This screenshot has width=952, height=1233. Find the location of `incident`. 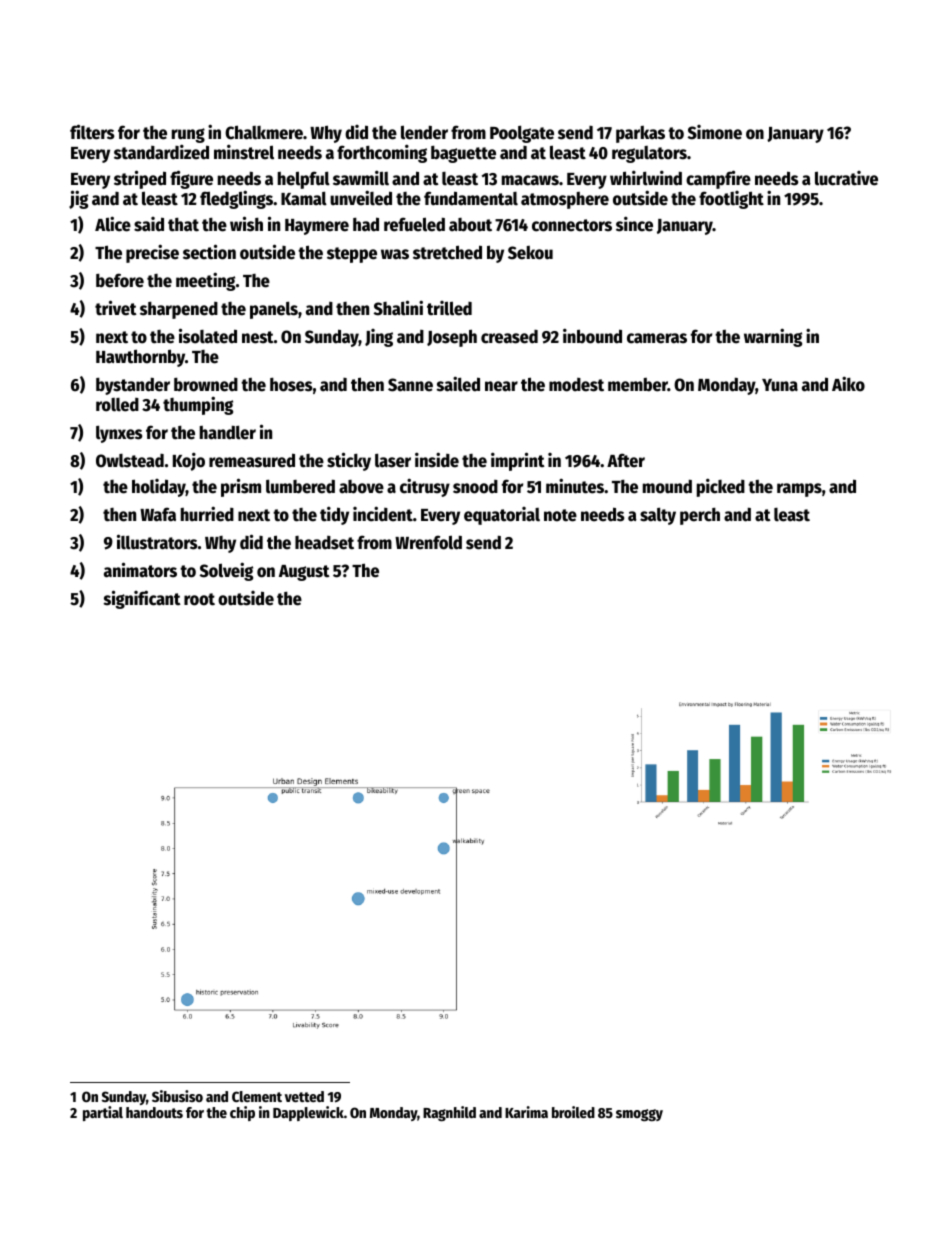

incident is located at coordinates (383, 514).
